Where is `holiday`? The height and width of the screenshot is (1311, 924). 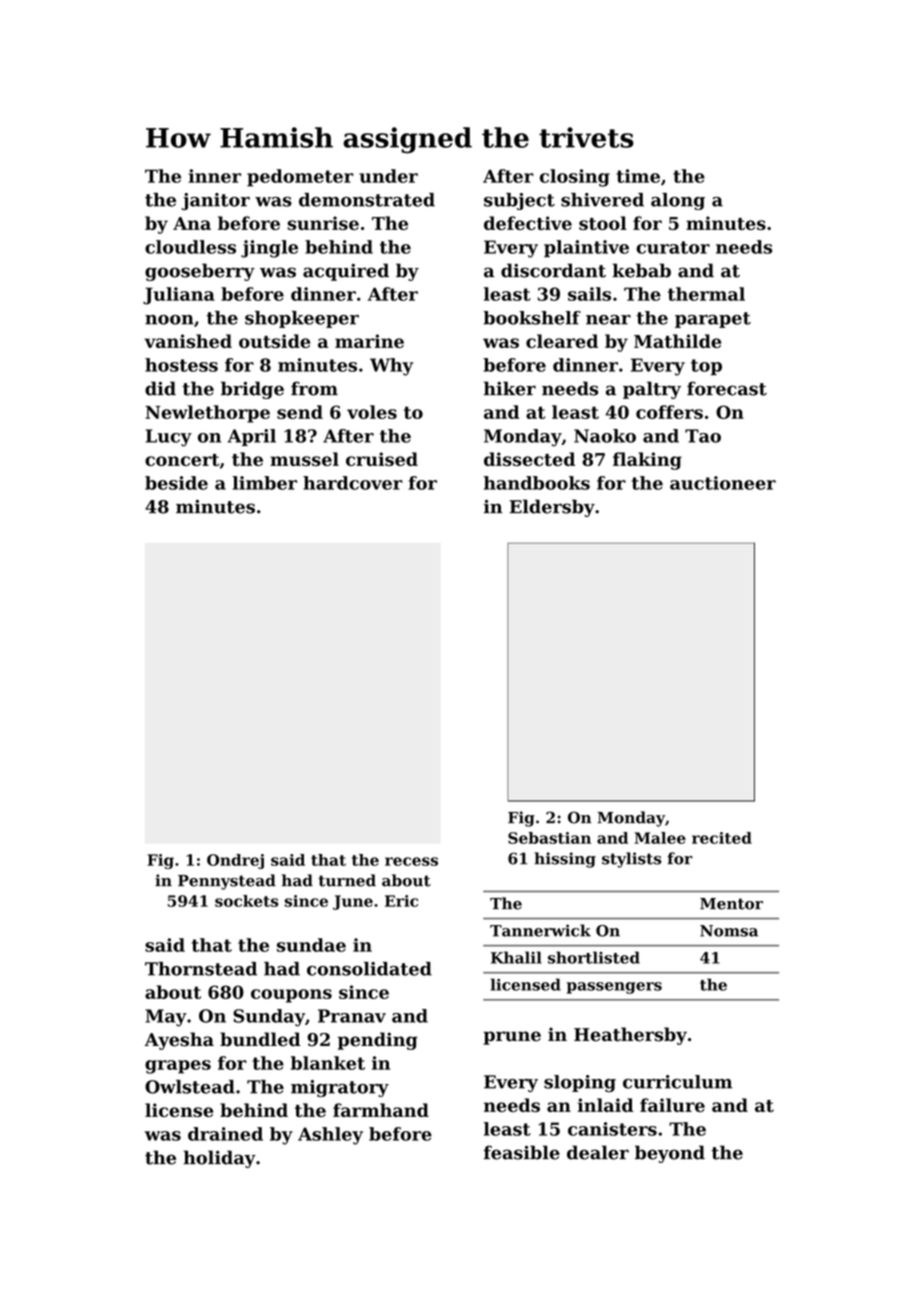 holiday is located at coordinates (219, 1159).
